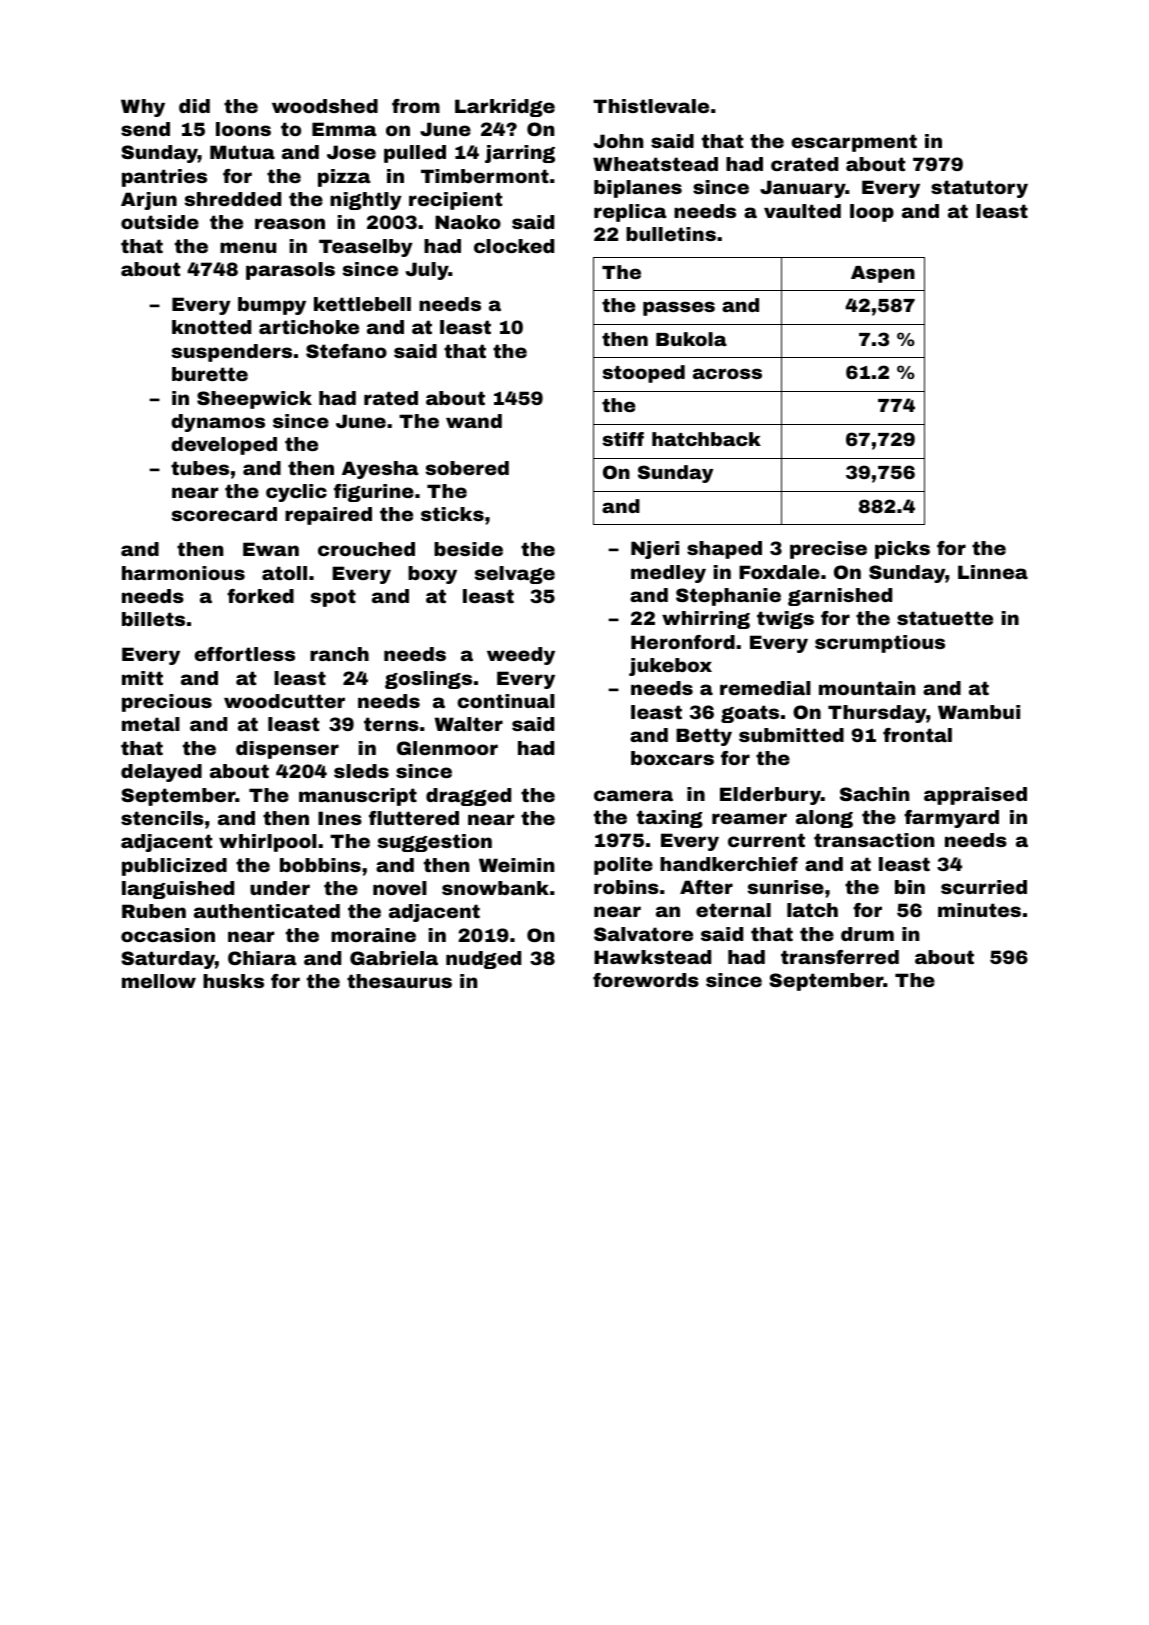 This document has width=1149, height=1625. Describe the element at coordinates (646, 980) in the document. I see `forewords` at that location.
